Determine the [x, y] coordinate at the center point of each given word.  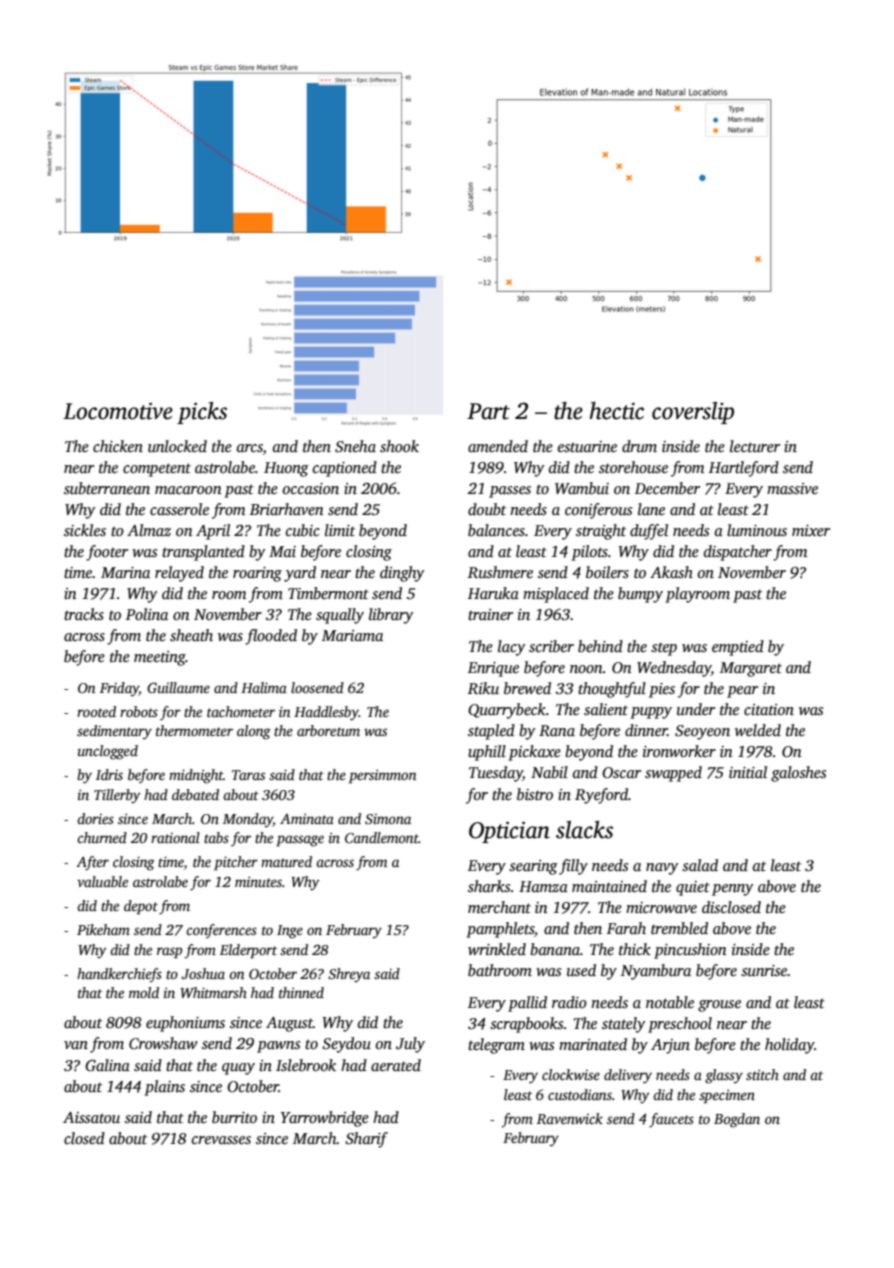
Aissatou [91, 1117]
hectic [617, 411]
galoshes [798, 774]
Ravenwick [570, 1118]
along [254, 732]
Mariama [352, 635]
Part [488, 411]
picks [202, 413]
